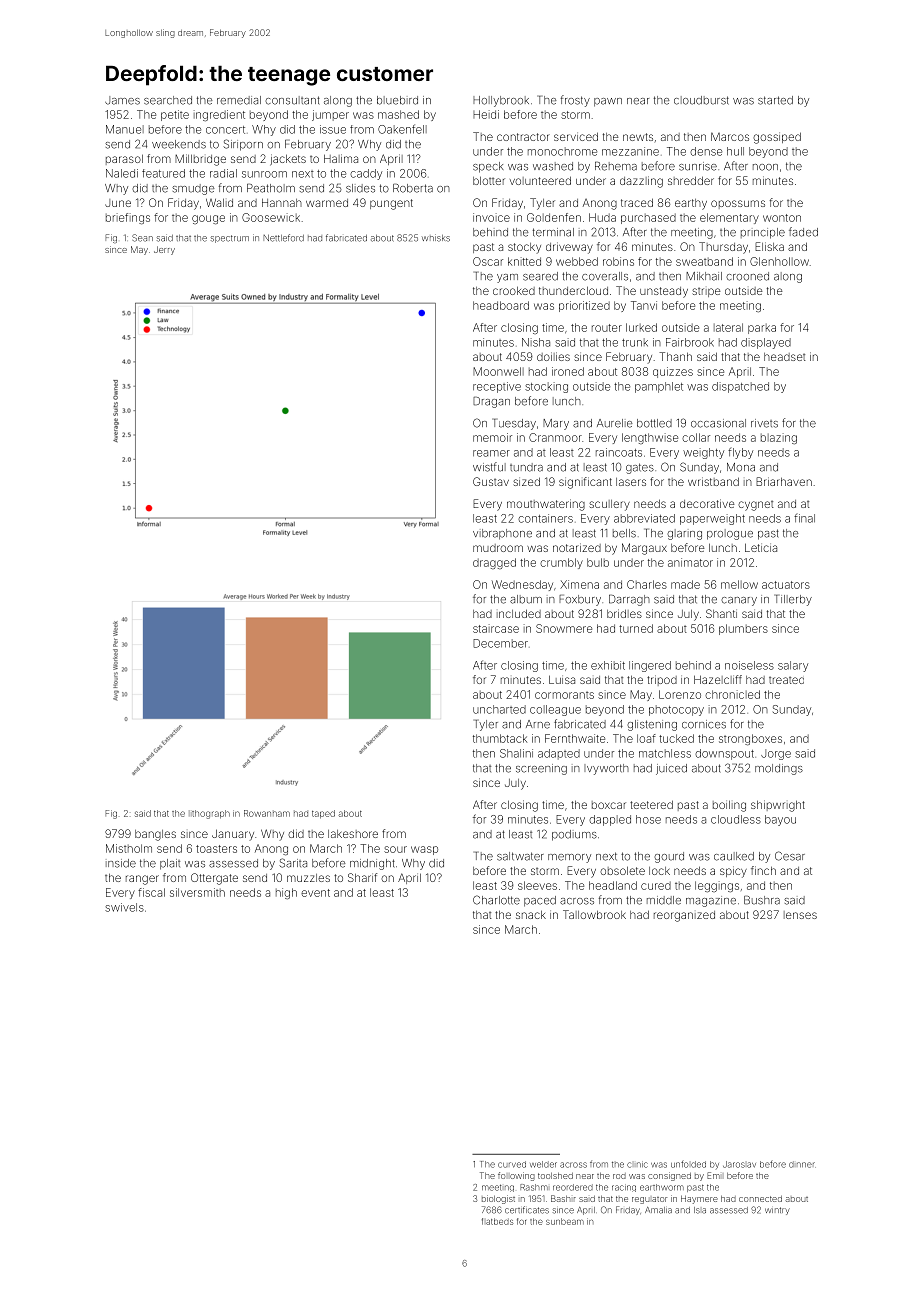 This image has height=1308, width=924. Describe the element at coordinates (497, 1221) in the image. I see `flatbeds` at that location.
